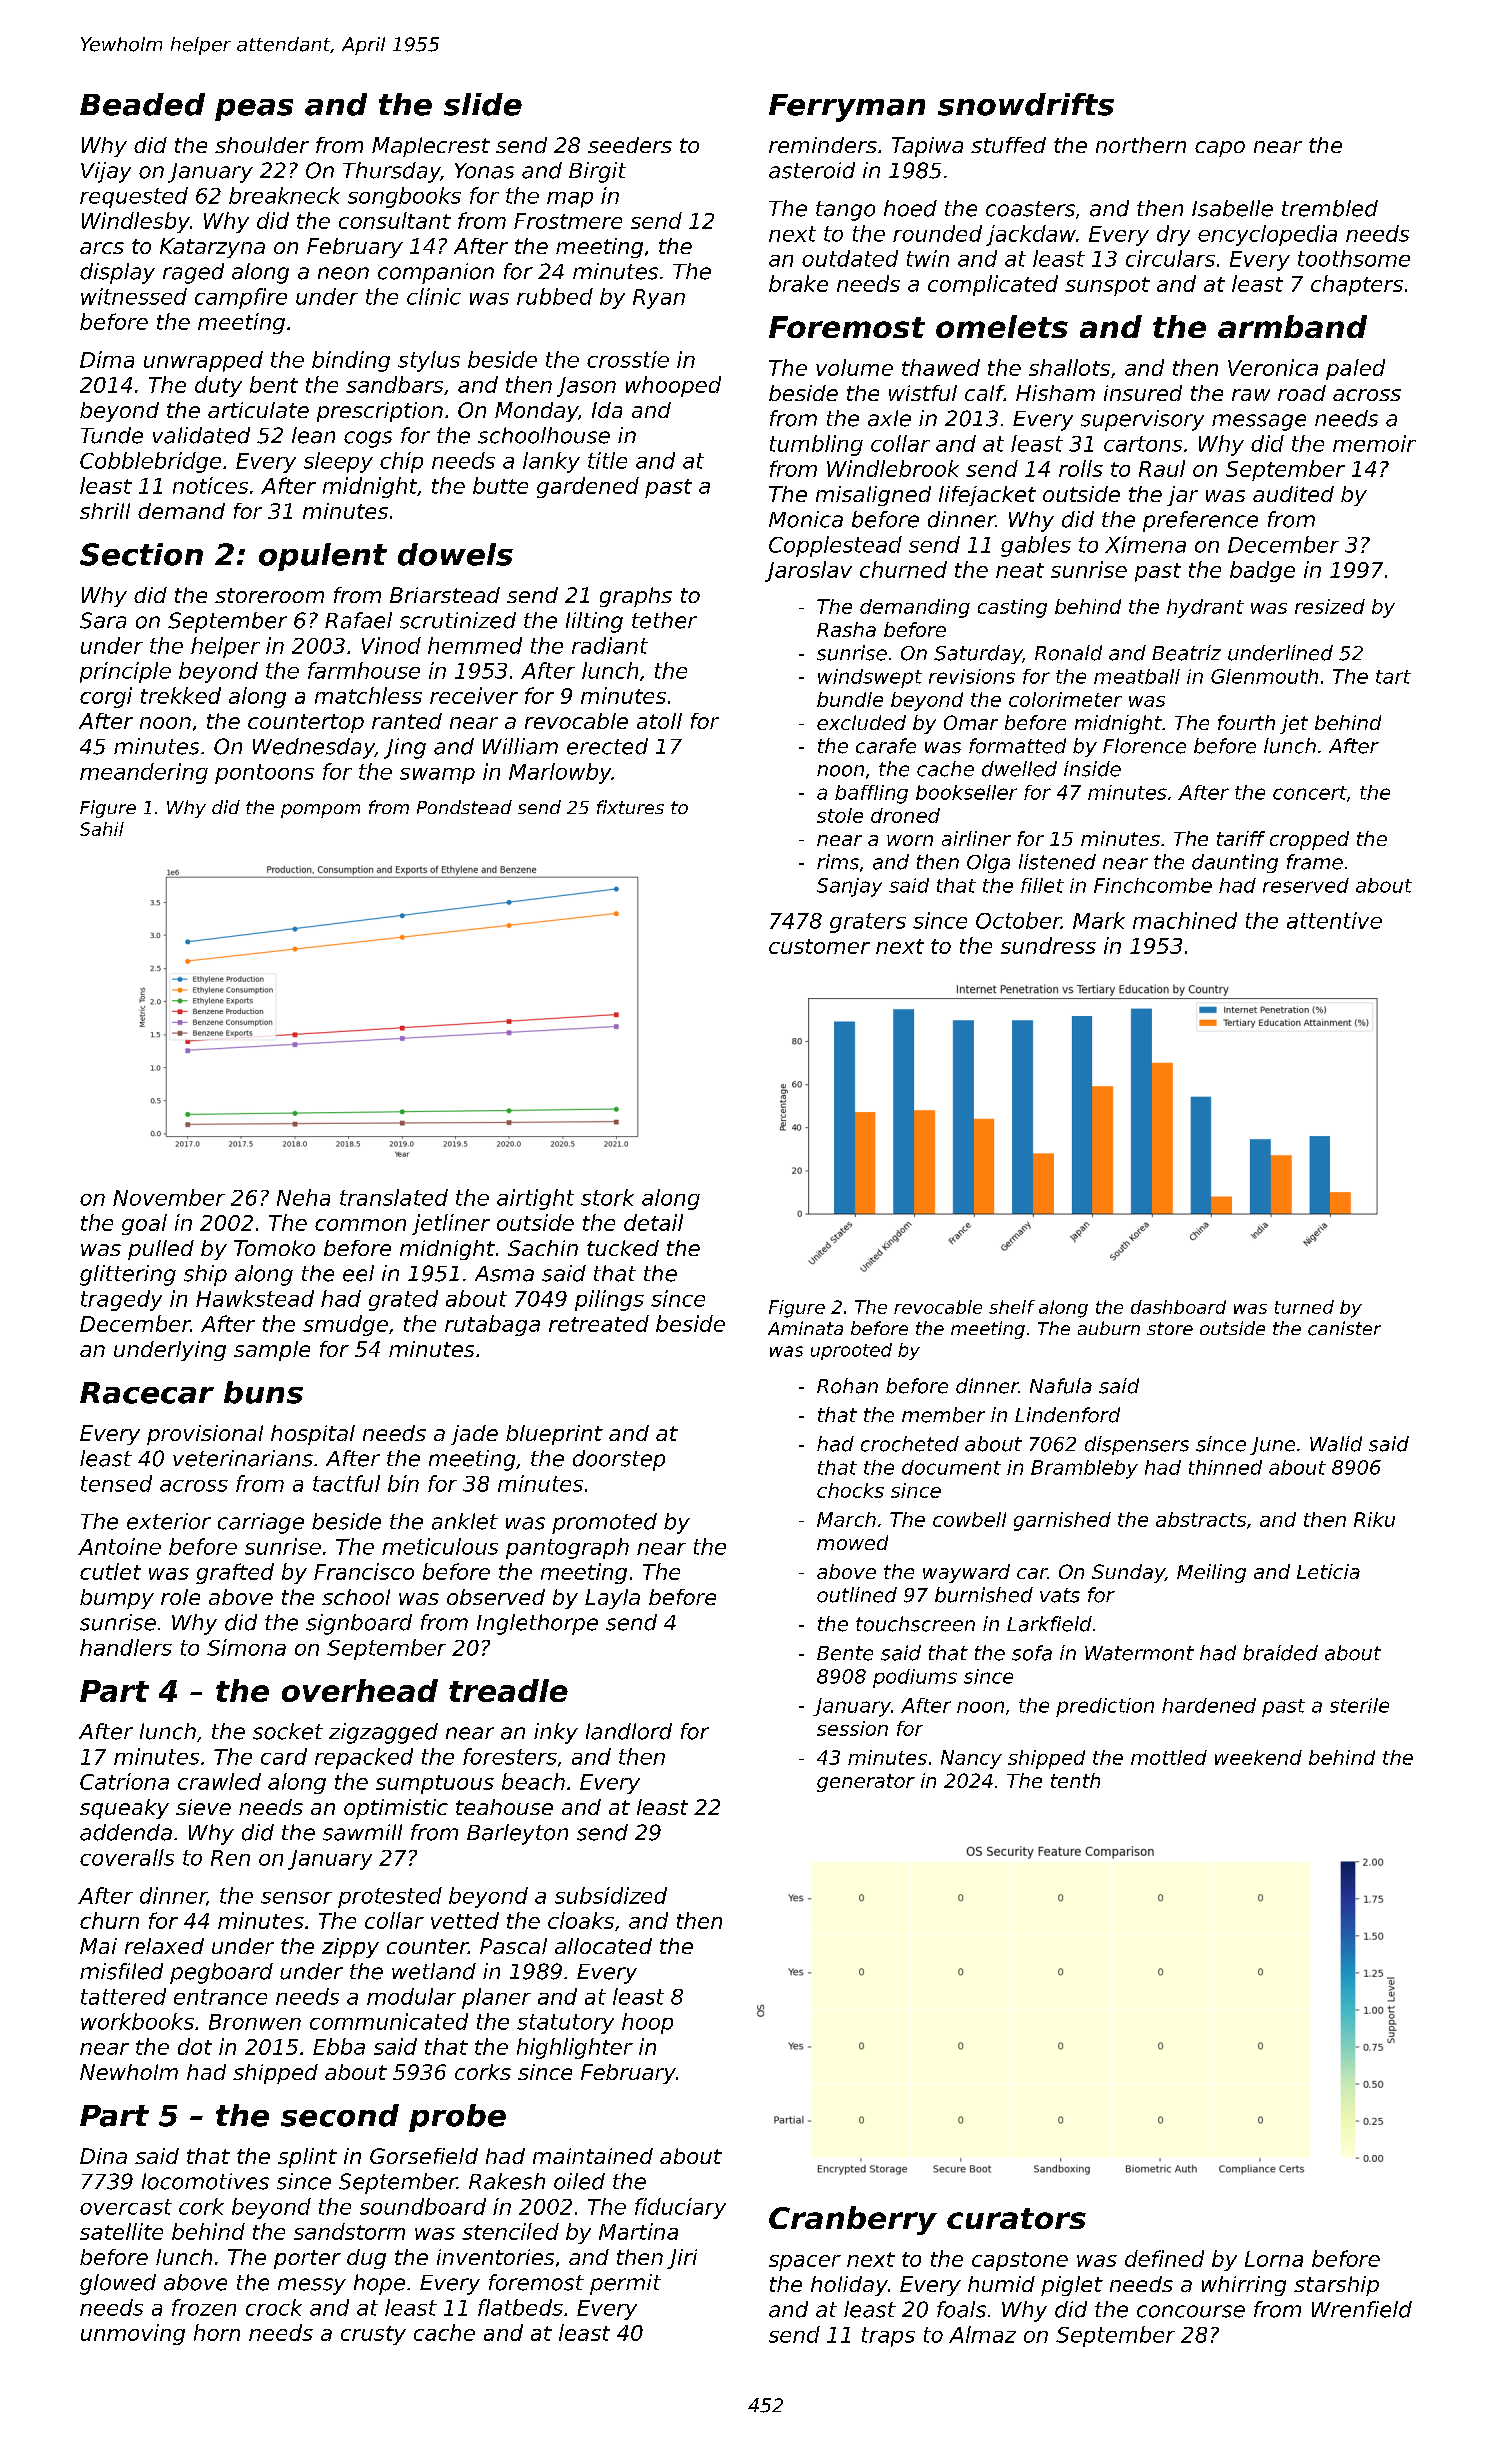  Describe the element at coordinates (1173, 235) in the document. I see `dry` at that location.
